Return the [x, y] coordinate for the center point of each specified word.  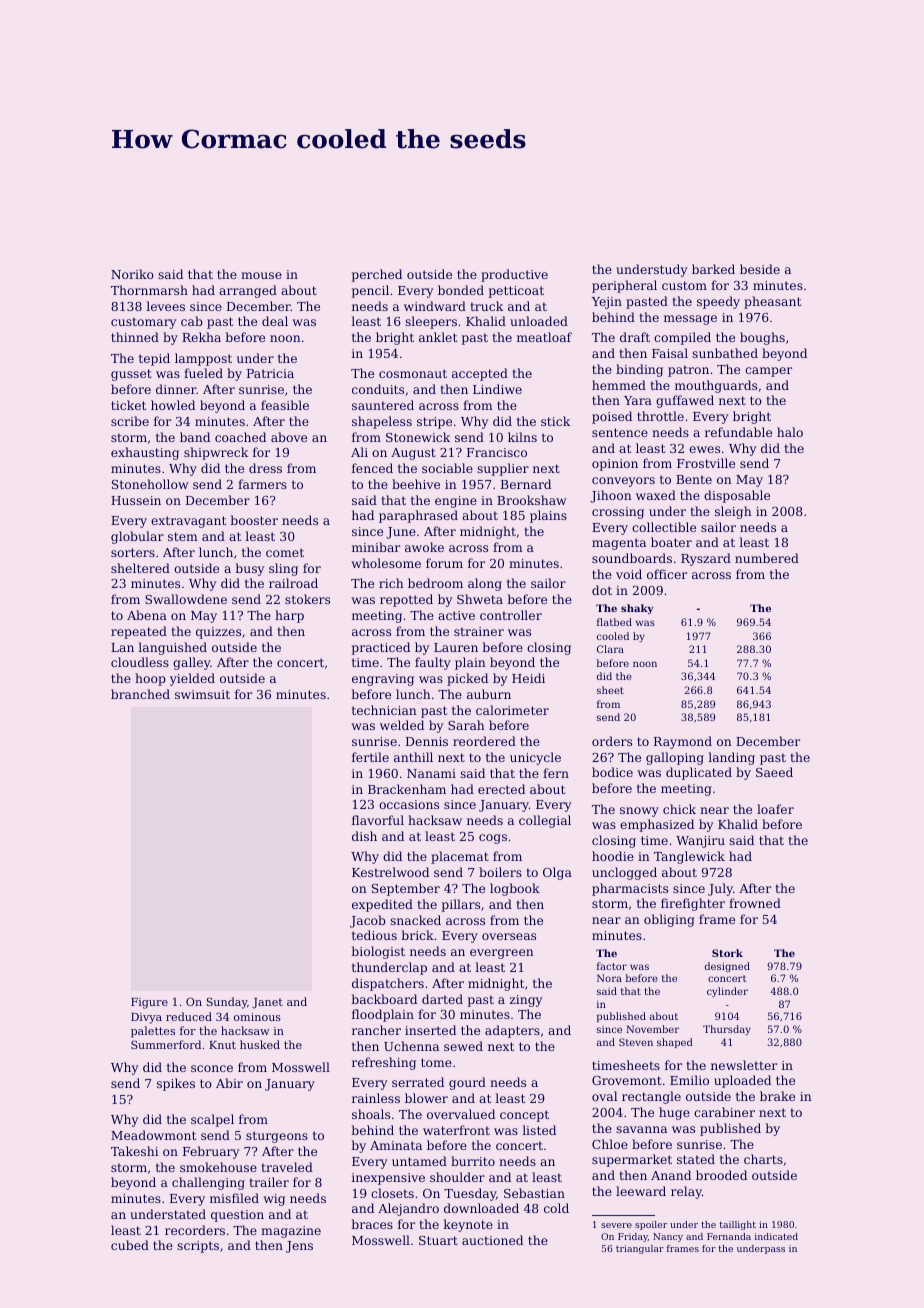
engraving [383, 680]
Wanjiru [700, 842]
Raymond [683, 742]
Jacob [368, 921]
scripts [198, 1247]
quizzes [218, 633]
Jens [299, 1247]
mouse [261, 275]
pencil [370, 291]
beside [760, 269]
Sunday [227, 1003]
